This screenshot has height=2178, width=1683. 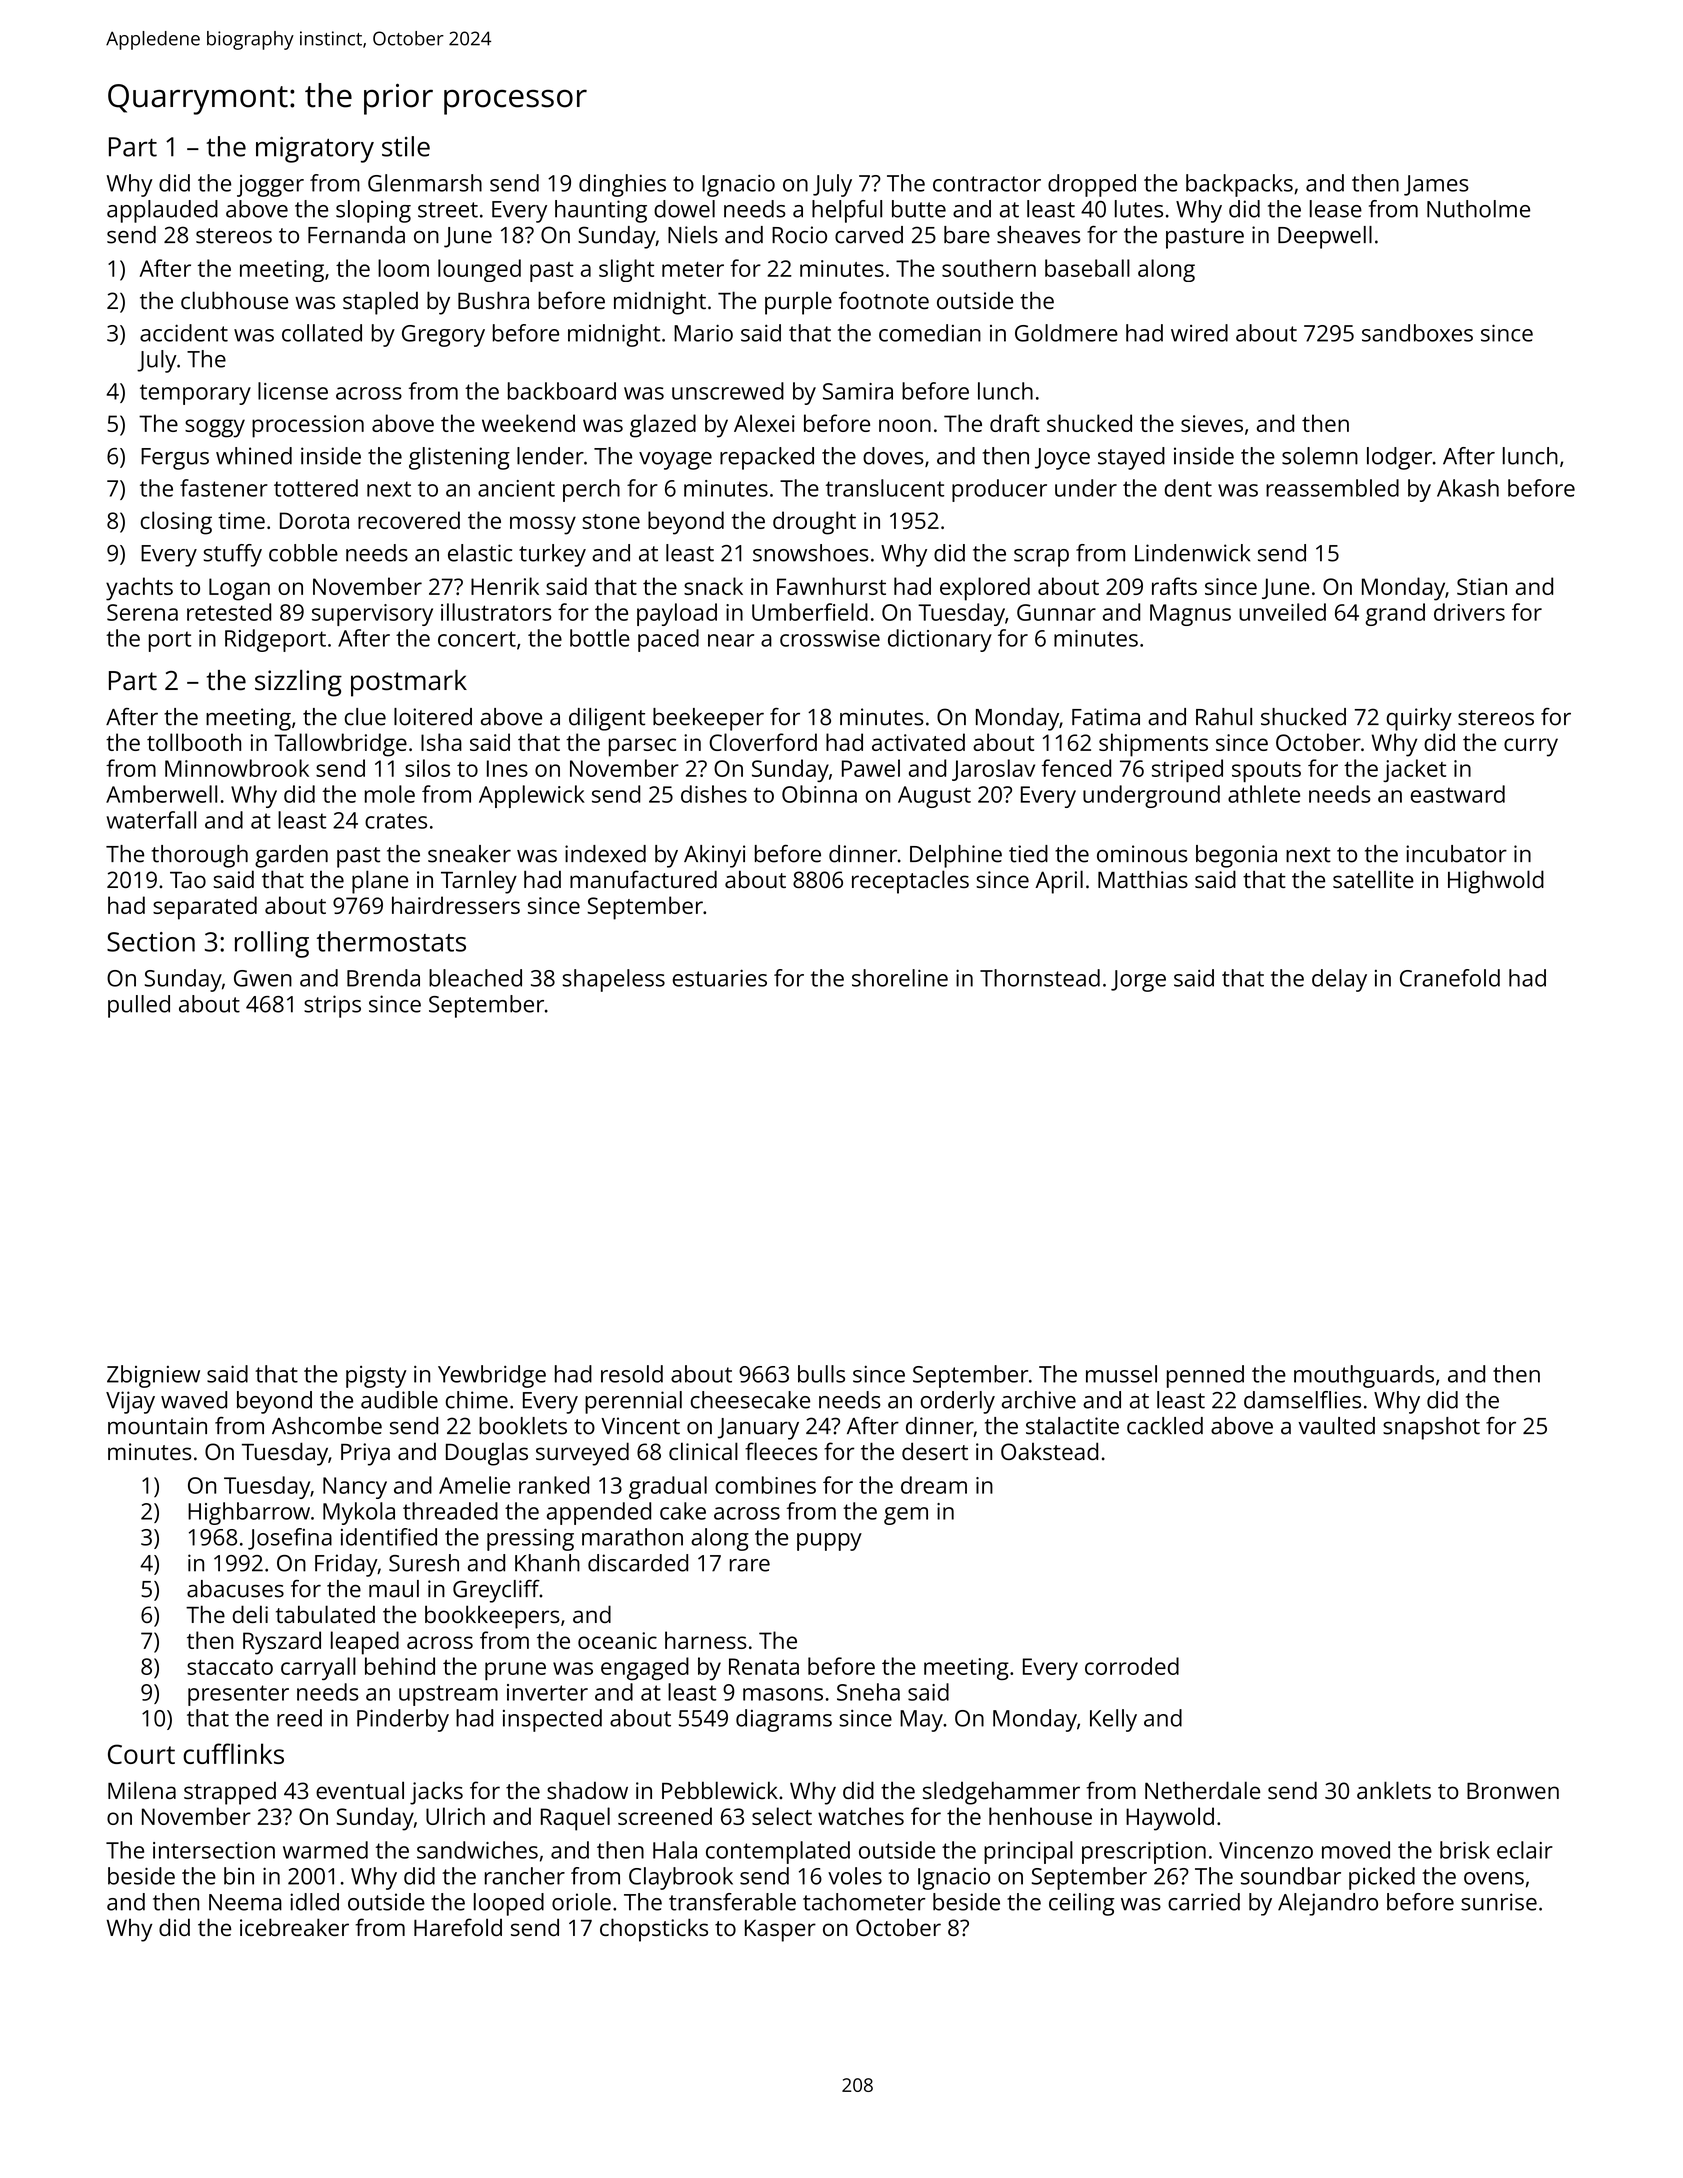 What do you see at coordinates (475, 978) in the screenshot?
I see `bleached` at bounding box center [475, 978].
